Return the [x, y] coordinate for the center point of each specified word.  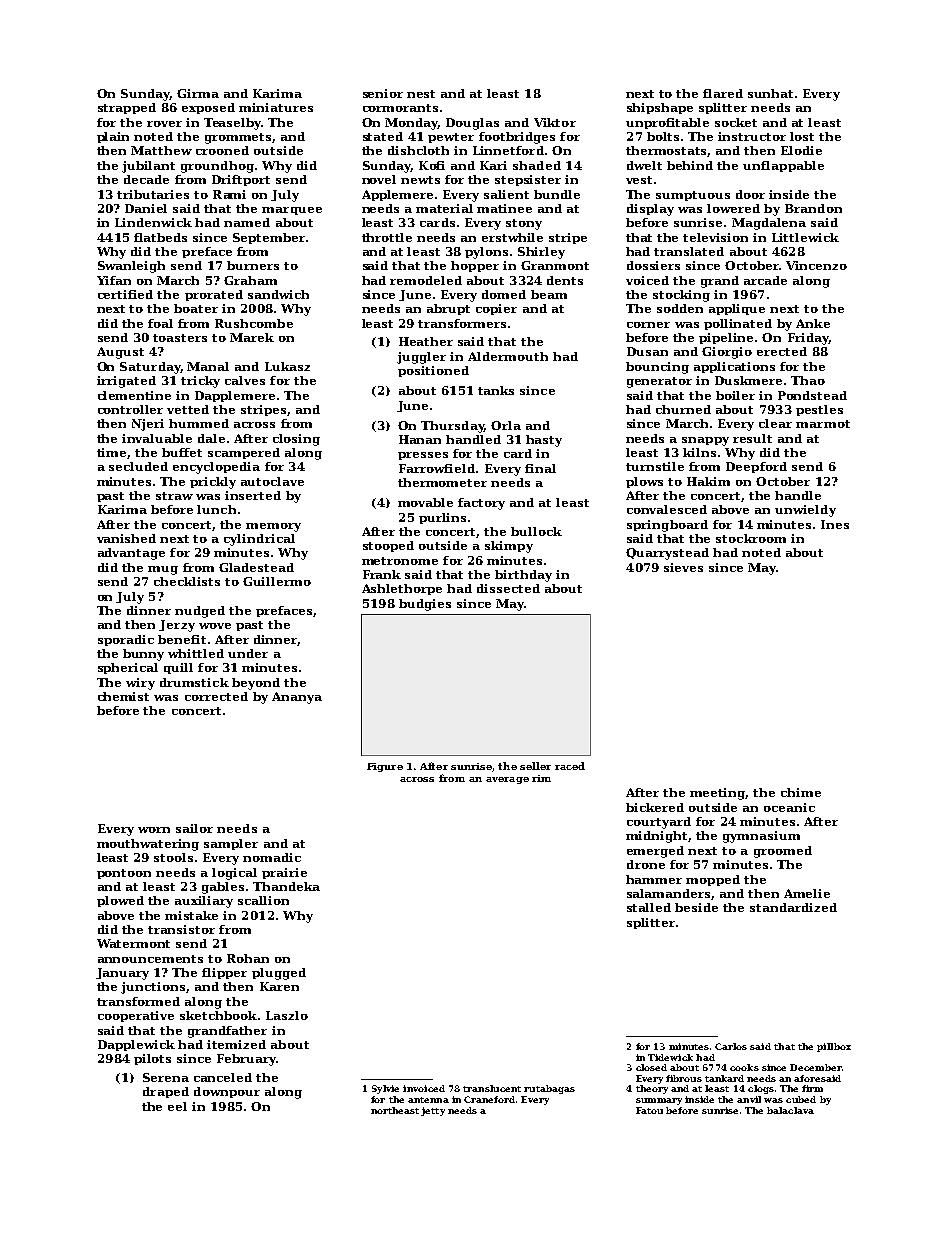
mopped [713, 880]
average [507, 780]
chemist [123, 696]
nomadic [272, 857]
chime [801, 792]
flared [723, 93]
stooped [388, 546]
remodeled [426, 280]
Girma [198, 93]
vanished [126, 538]
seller [535, 766]
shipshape [660, 108]
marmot [823, 424]
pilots [152, 1059]
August [120, 353]
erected [782, 351]
